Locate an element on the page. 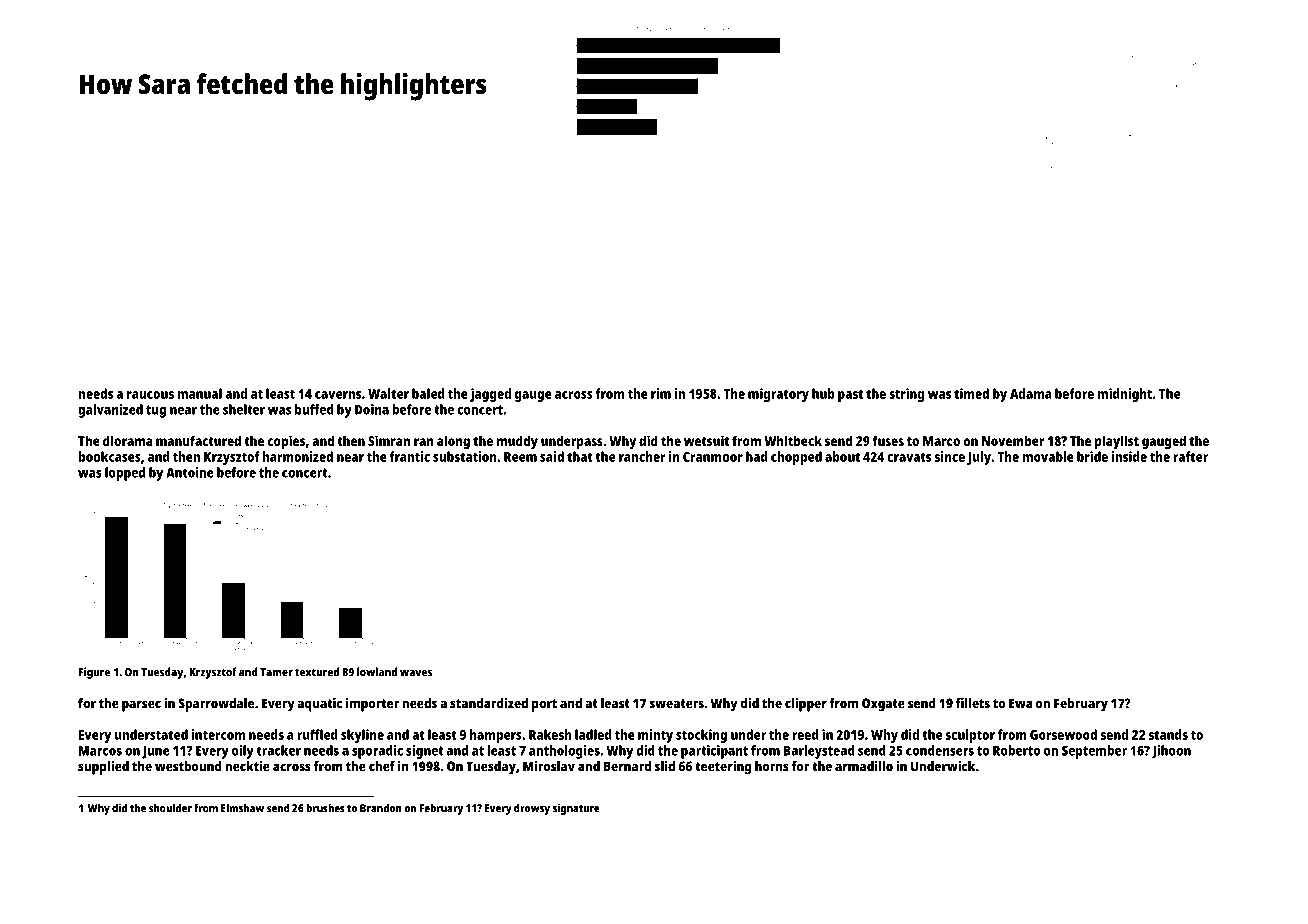 The image size is (1308, 924). parsec is located at coordinates (141, 706).
